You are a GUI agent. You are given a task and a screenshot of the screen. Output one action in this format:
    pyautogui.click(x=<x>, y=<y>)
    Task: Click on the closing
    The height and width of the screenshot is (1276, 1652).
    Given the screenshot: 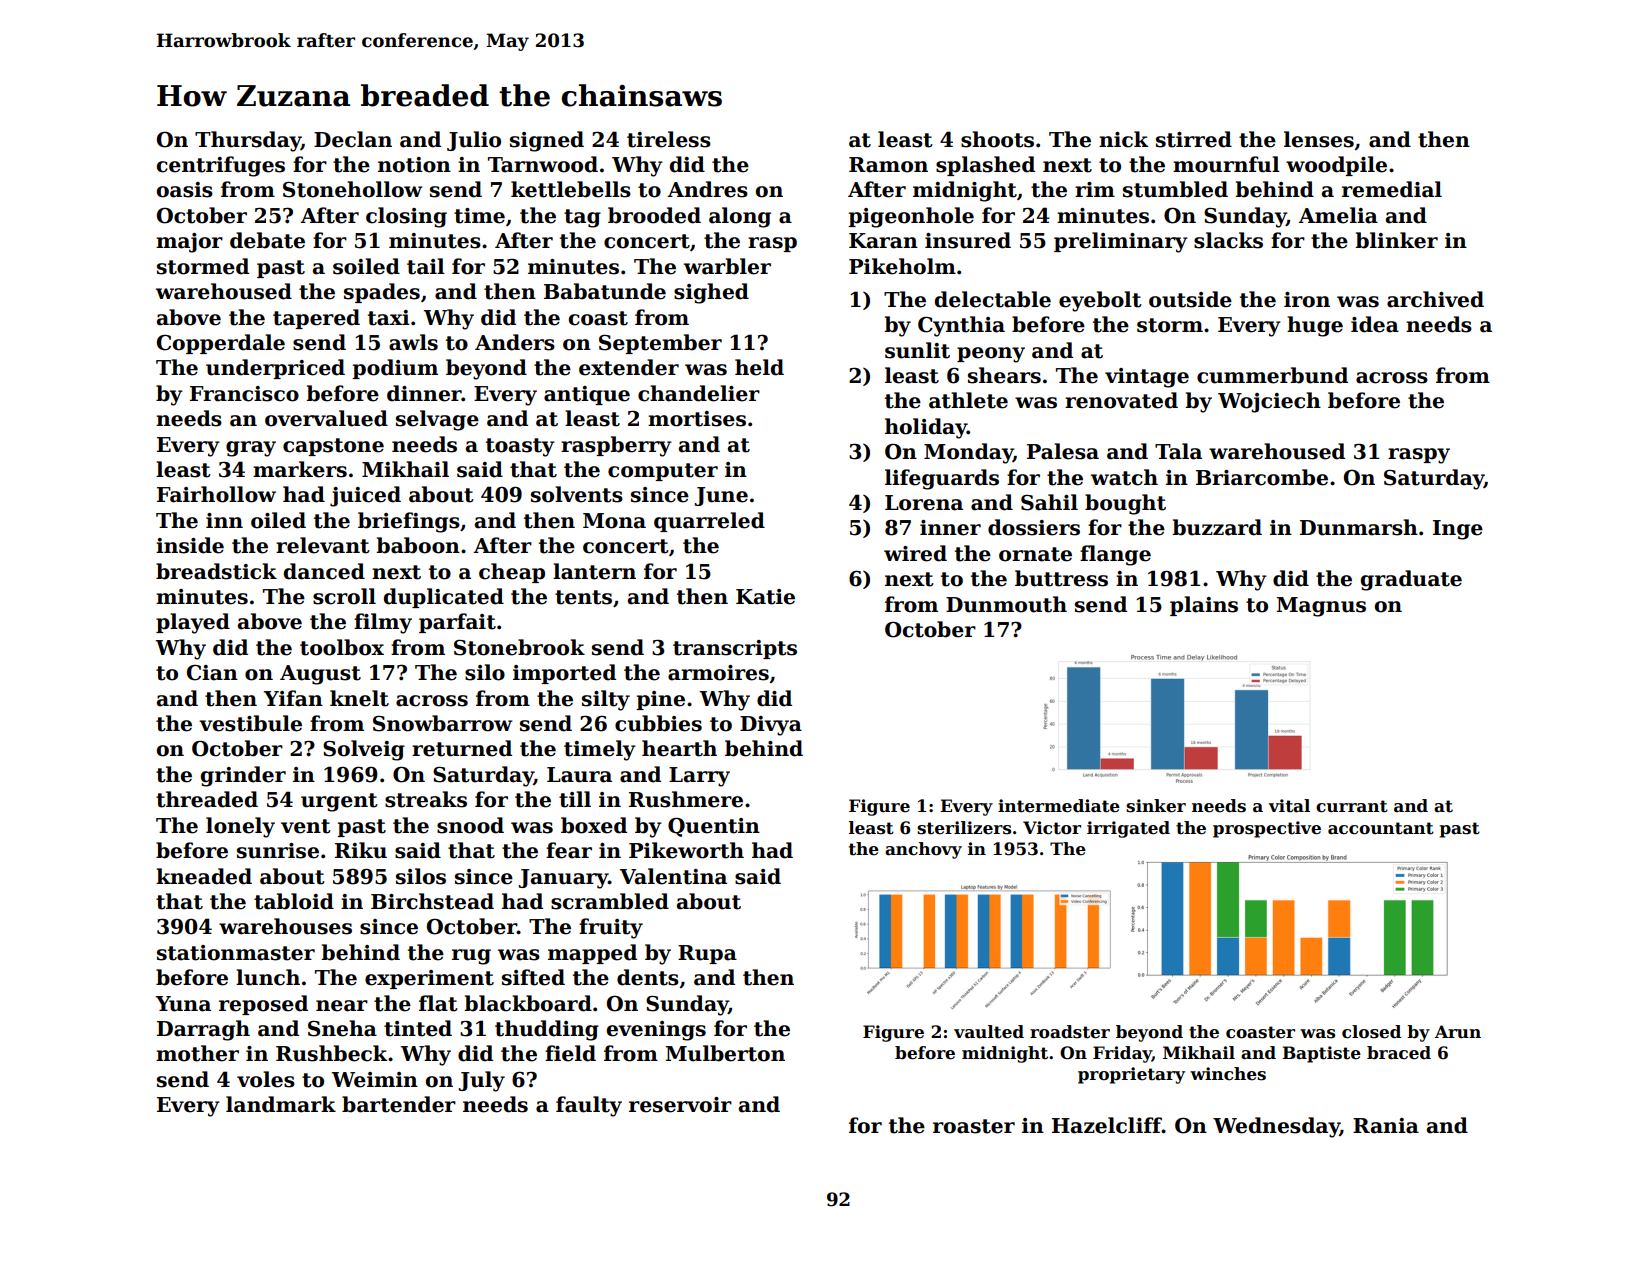 What is the action you would take?
    pyautogui.click(x=406, y=217)
